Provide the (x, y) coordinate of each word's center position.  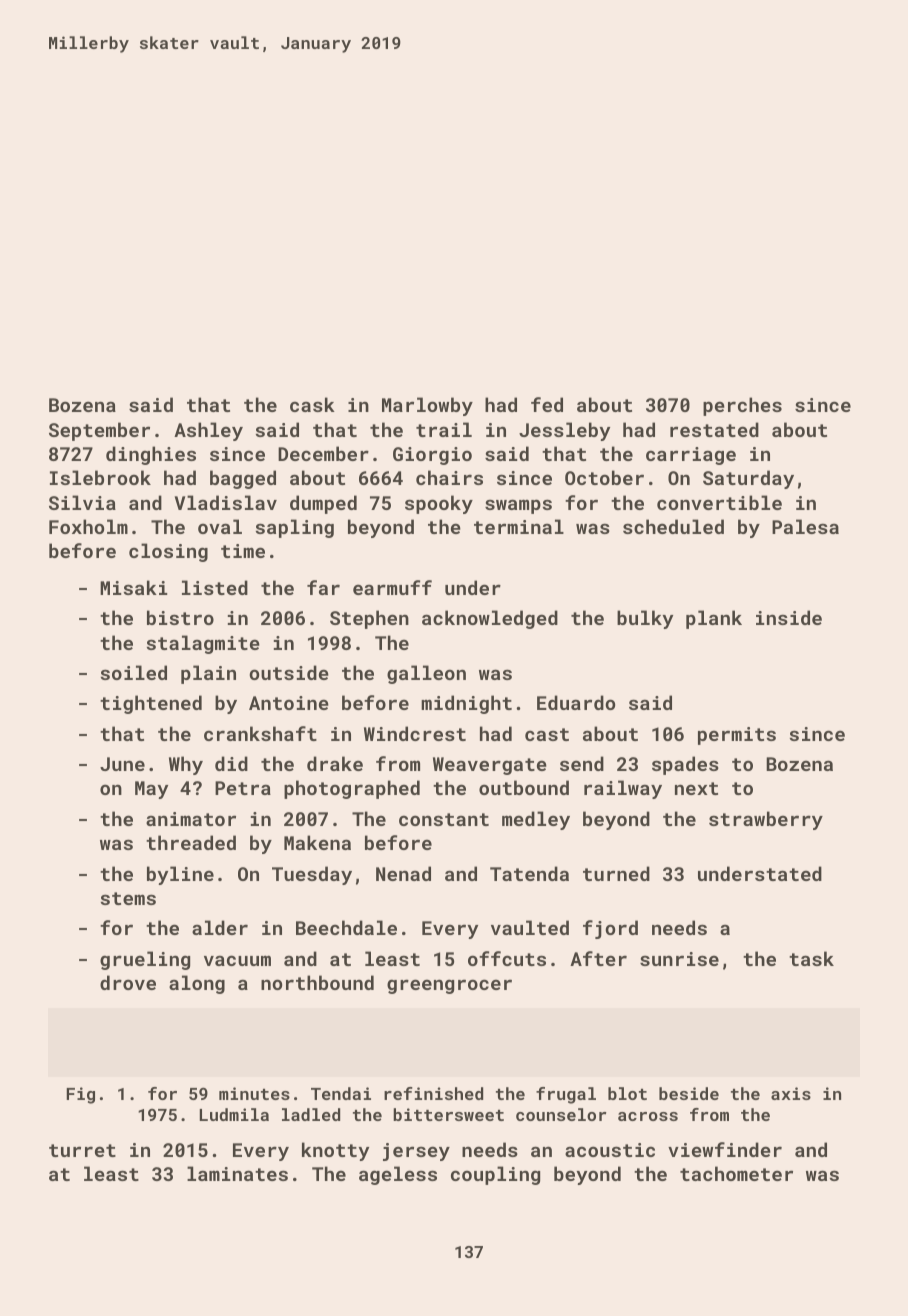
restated (714, 429)
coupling (495, 1175)
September (99, 431)
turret (82, 1150)
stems (128, 898)
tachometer (736, 1173)
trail (444, 429)
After (598, 958)
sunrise (679, 959)
